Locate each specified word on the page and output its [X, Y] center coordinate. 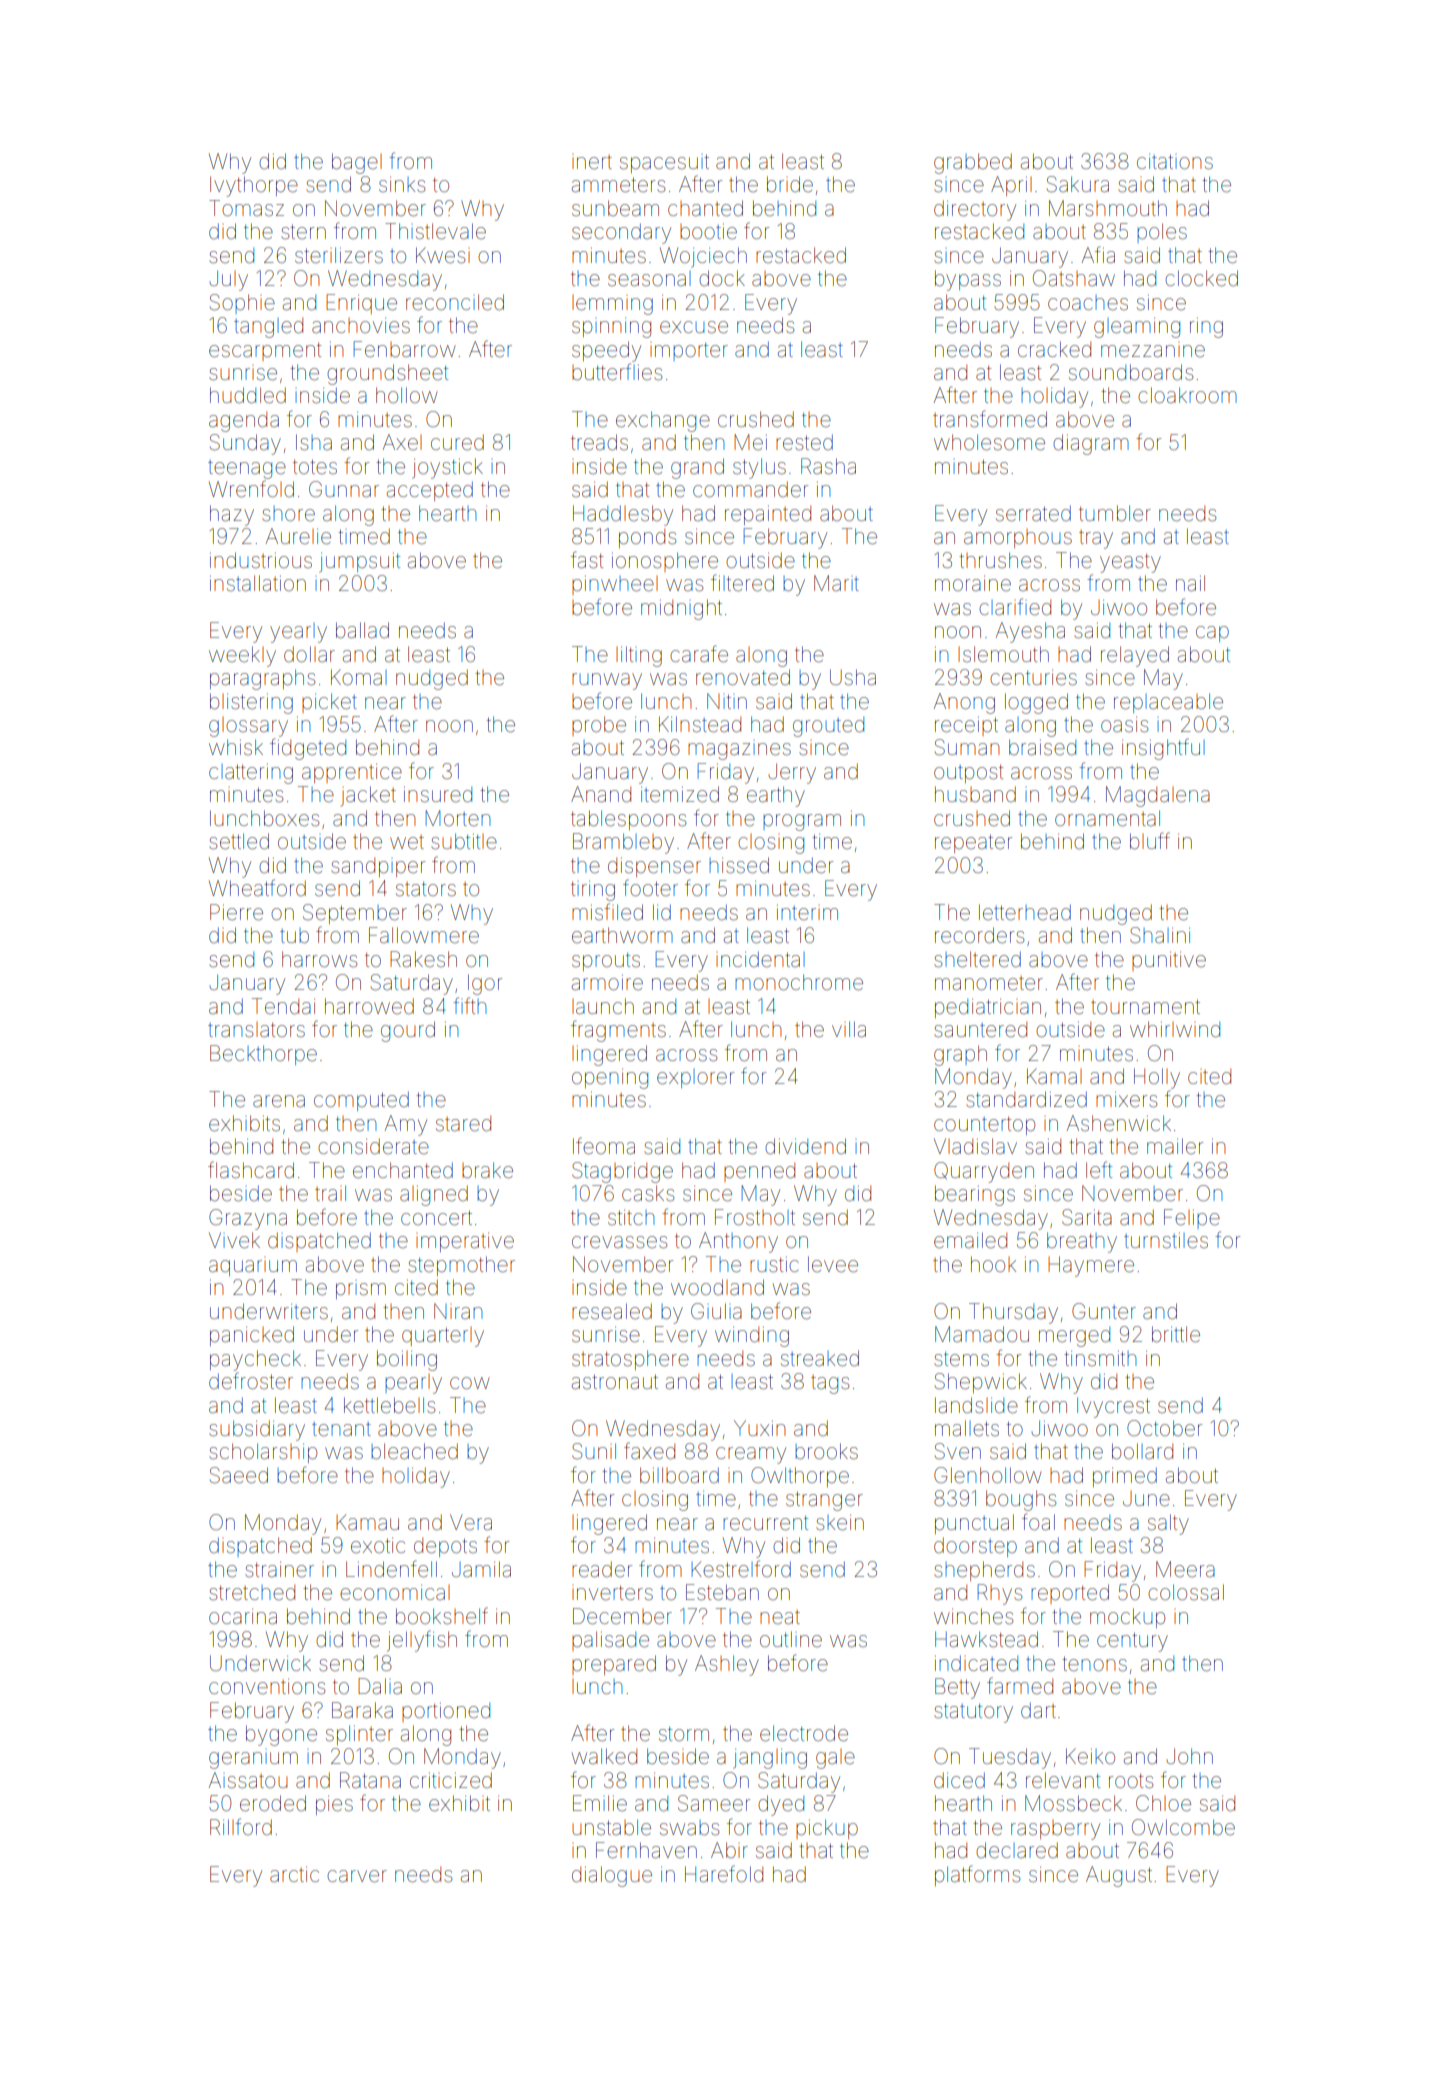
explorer [695, 1078]
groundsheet [387, 374]
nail [1190, 583]
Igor [485, 984]
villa [849, 1029]
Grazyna [248, 1219]
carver [357, 1876]
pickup [827, 1829]
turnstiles [1166, 1241]
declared [1017, 1850]
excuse [694, 327]
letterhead [1025, 912]
